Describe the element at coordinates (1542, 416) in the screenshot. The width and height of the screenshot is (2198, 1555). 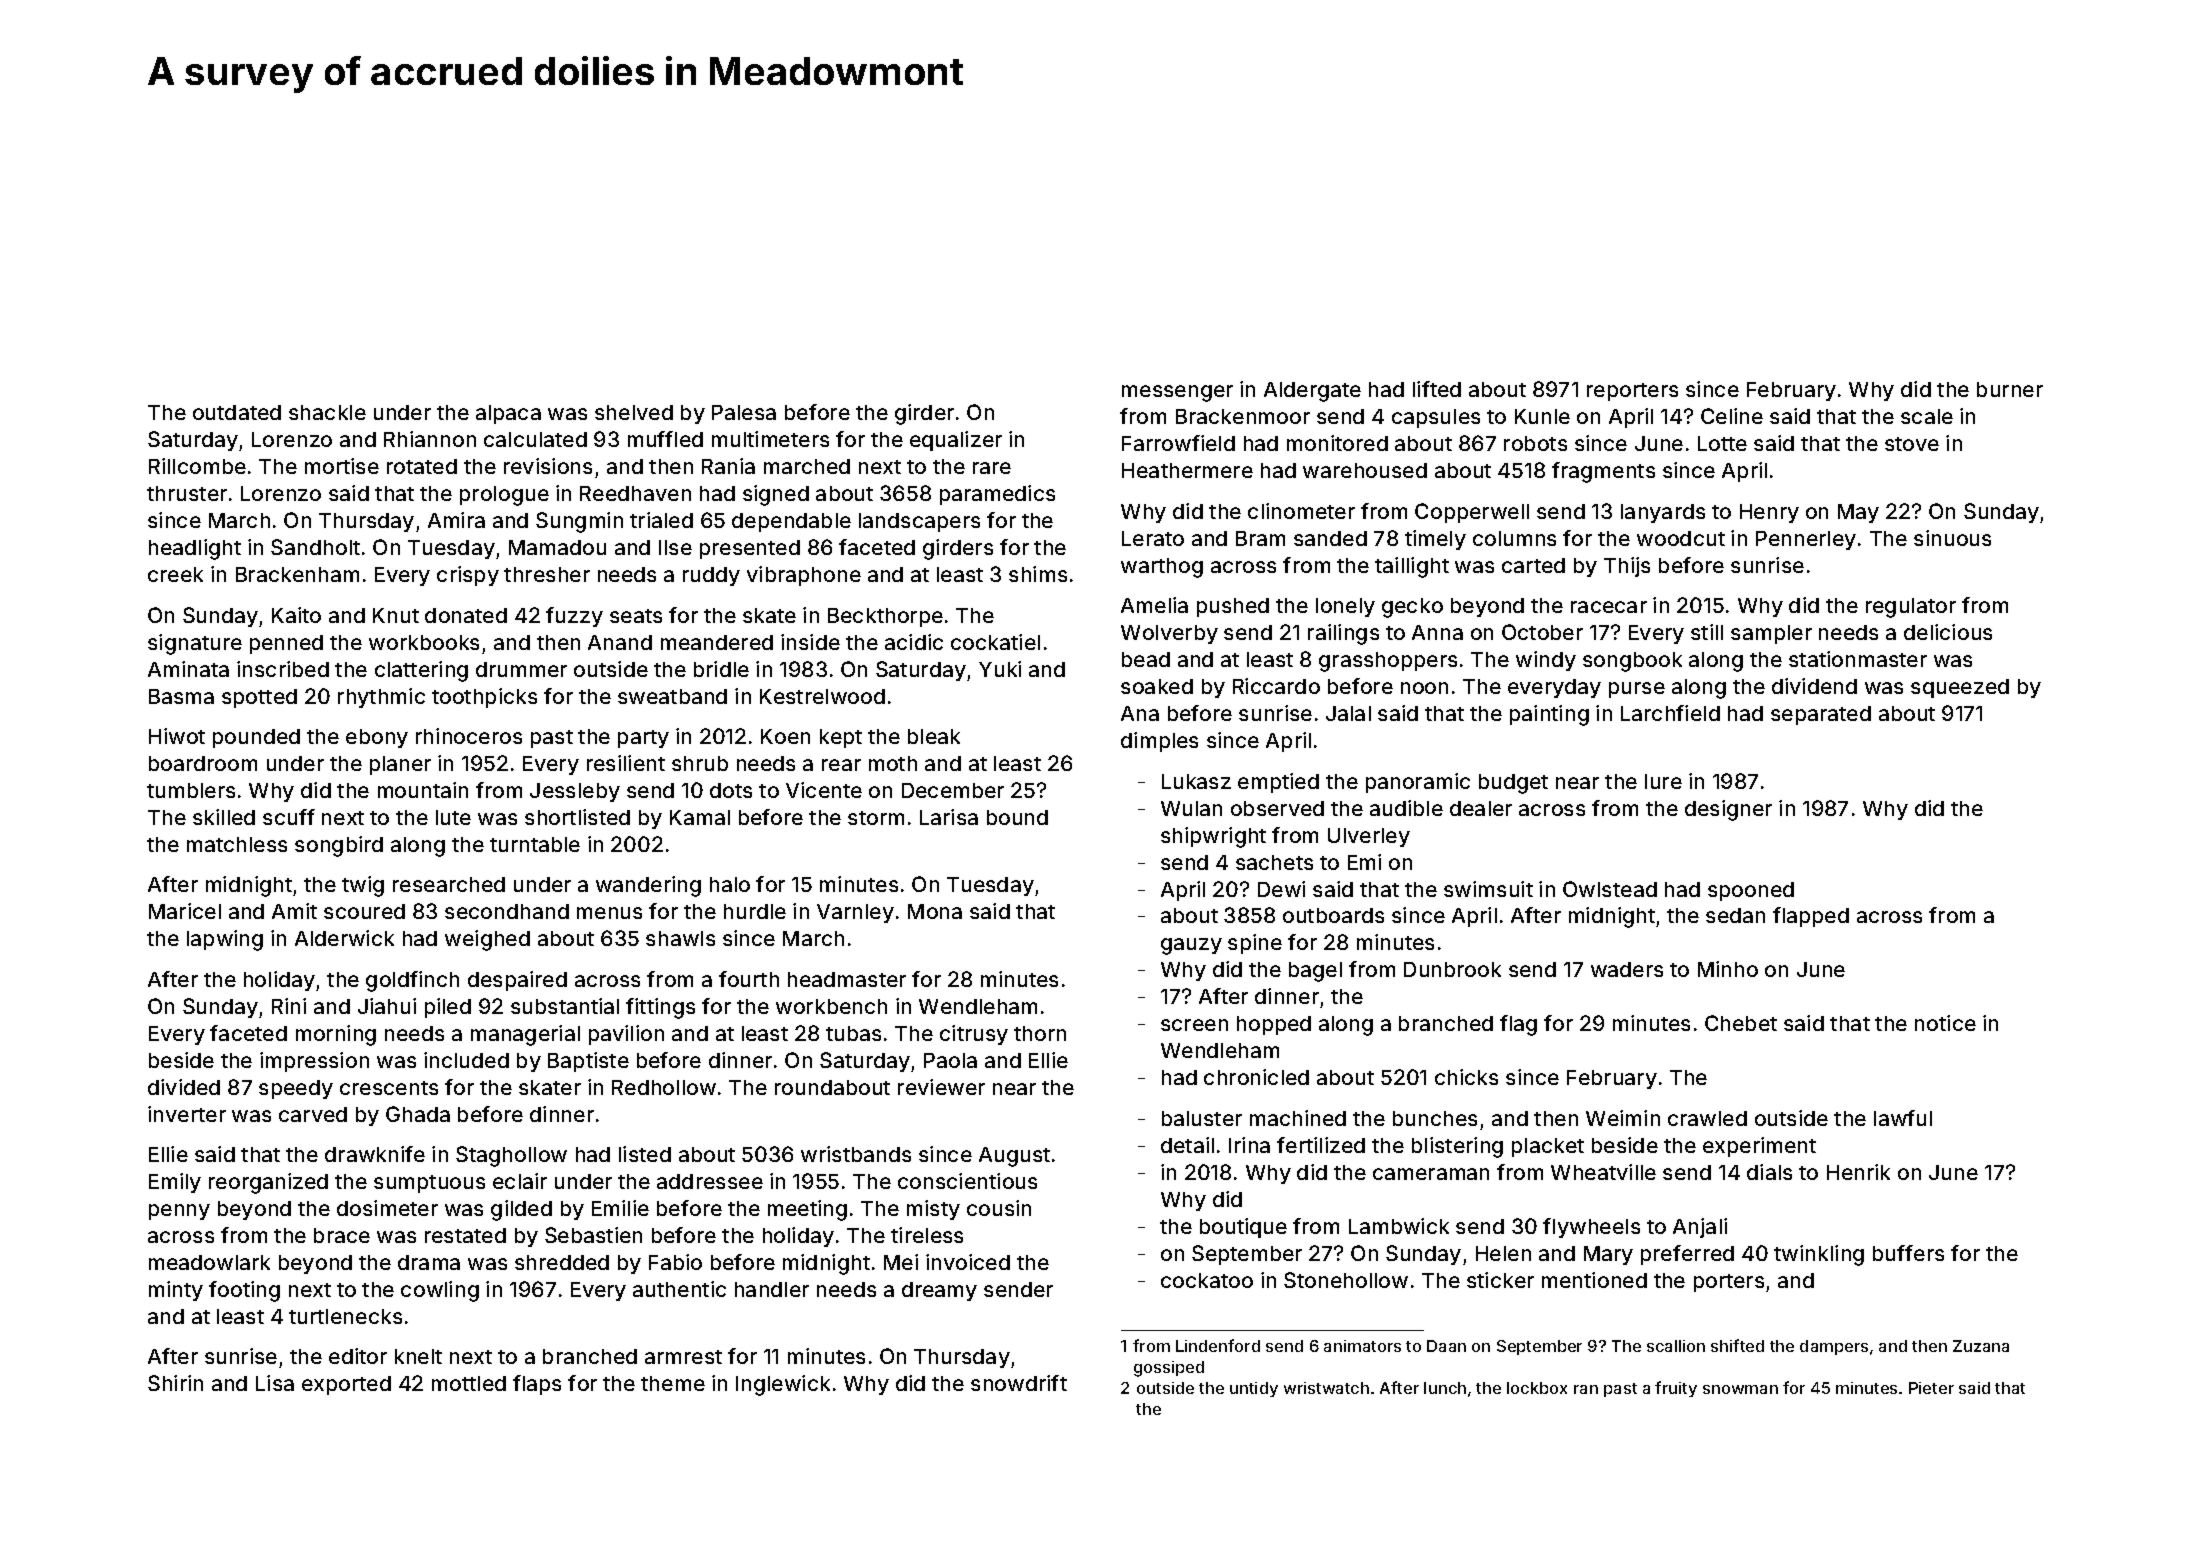
I see `Kunle` at that location.
